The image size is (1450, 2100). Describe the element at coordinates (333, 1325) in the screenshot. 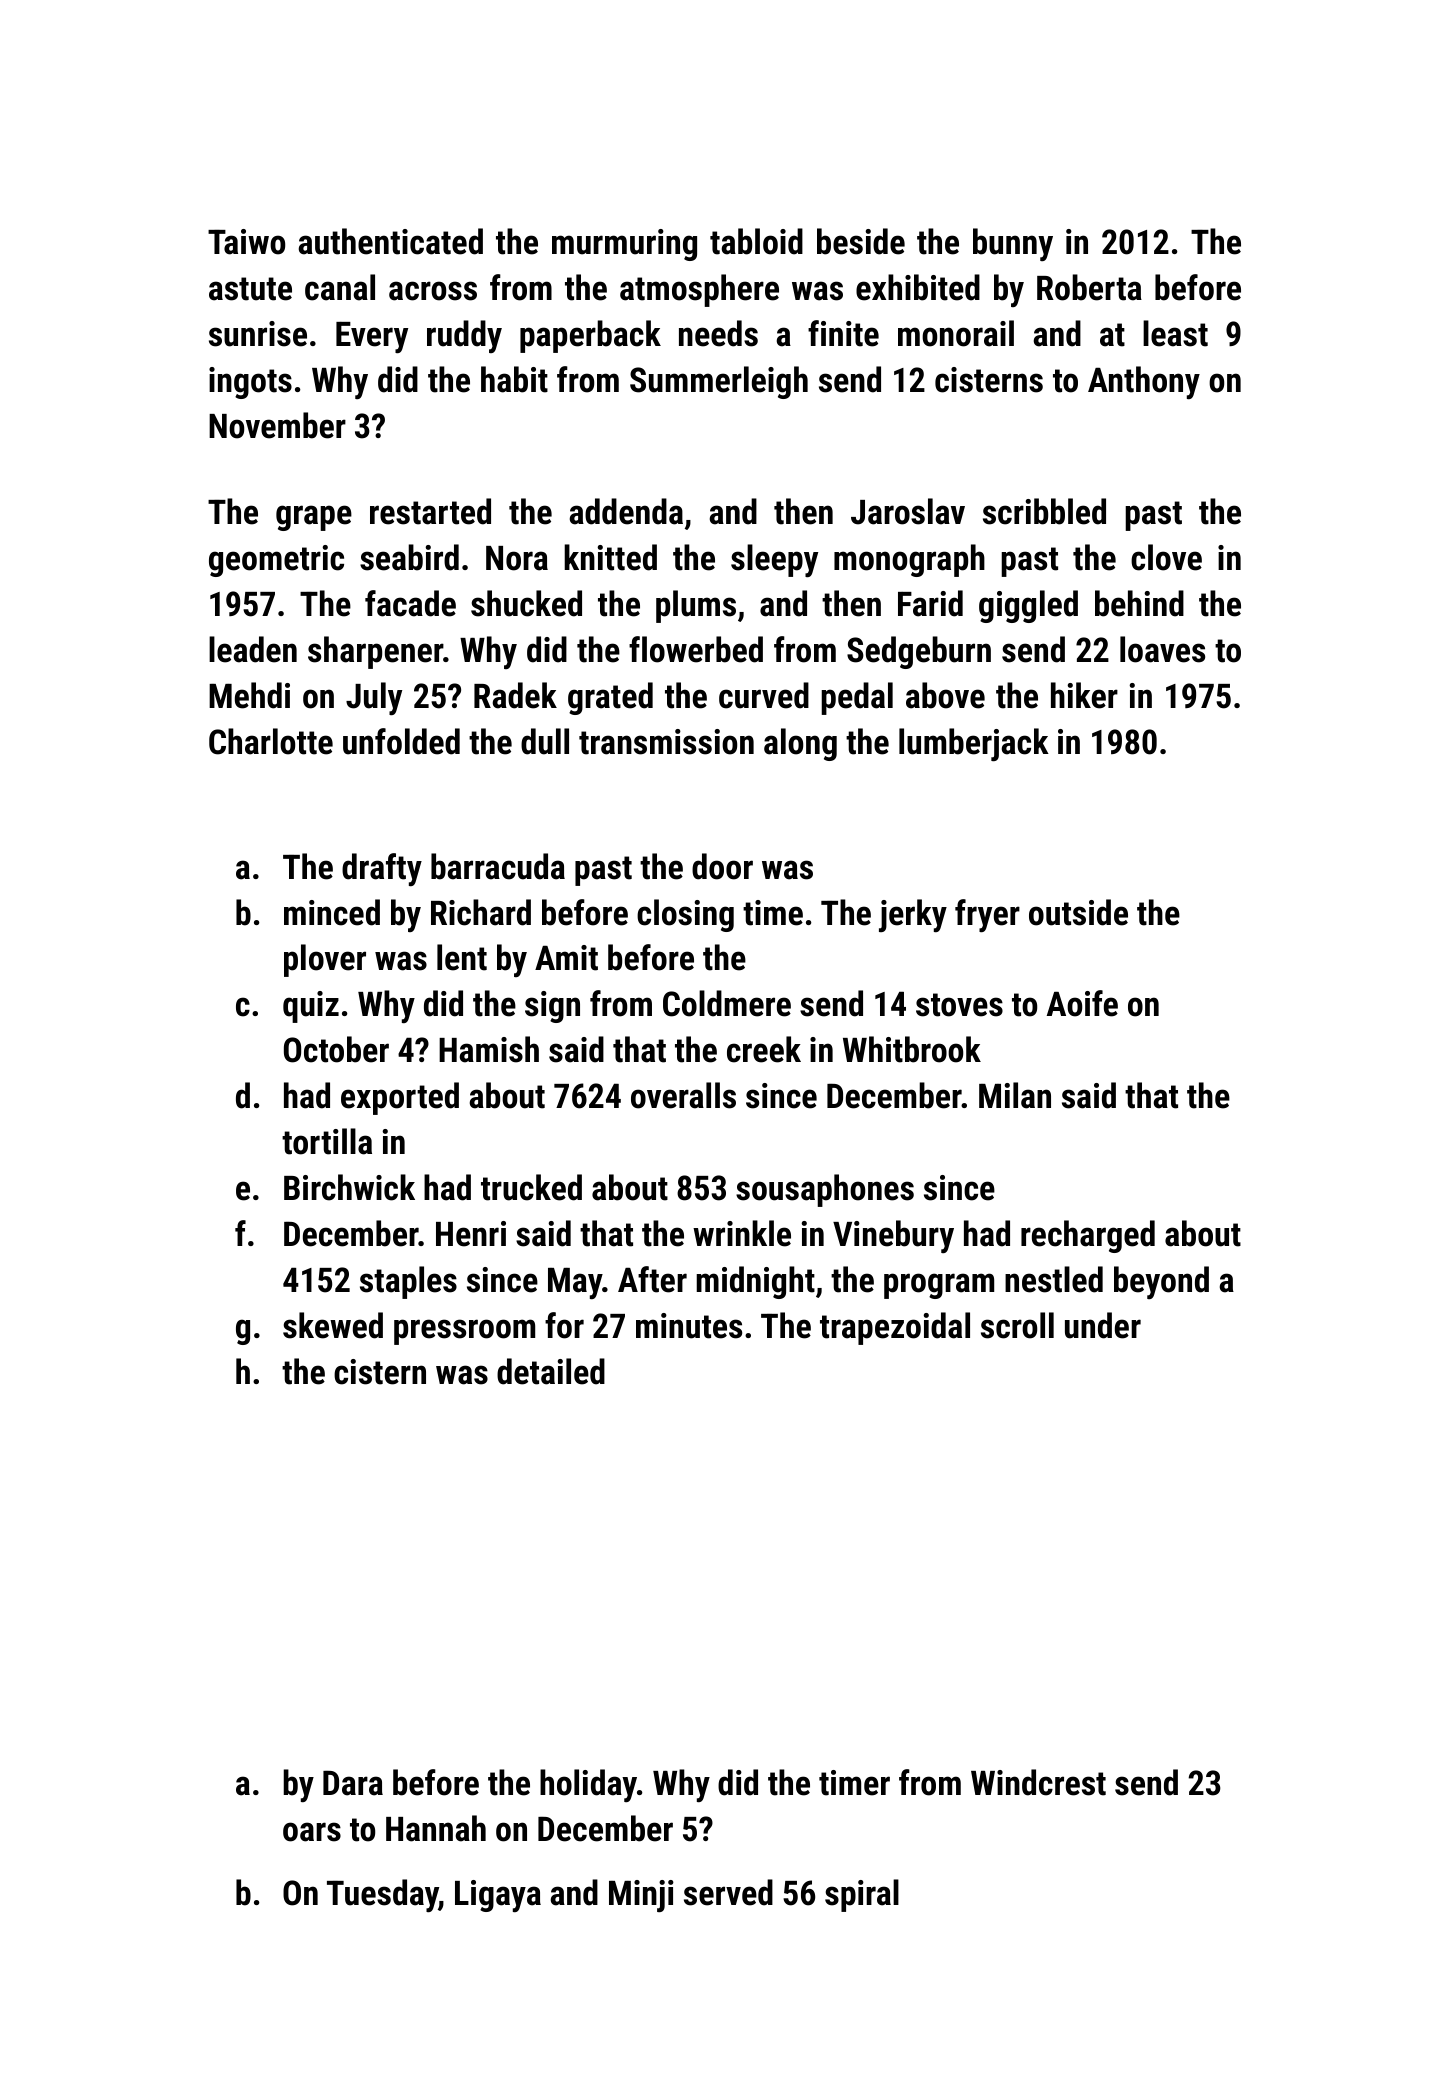

I see `skewed` at that location.
